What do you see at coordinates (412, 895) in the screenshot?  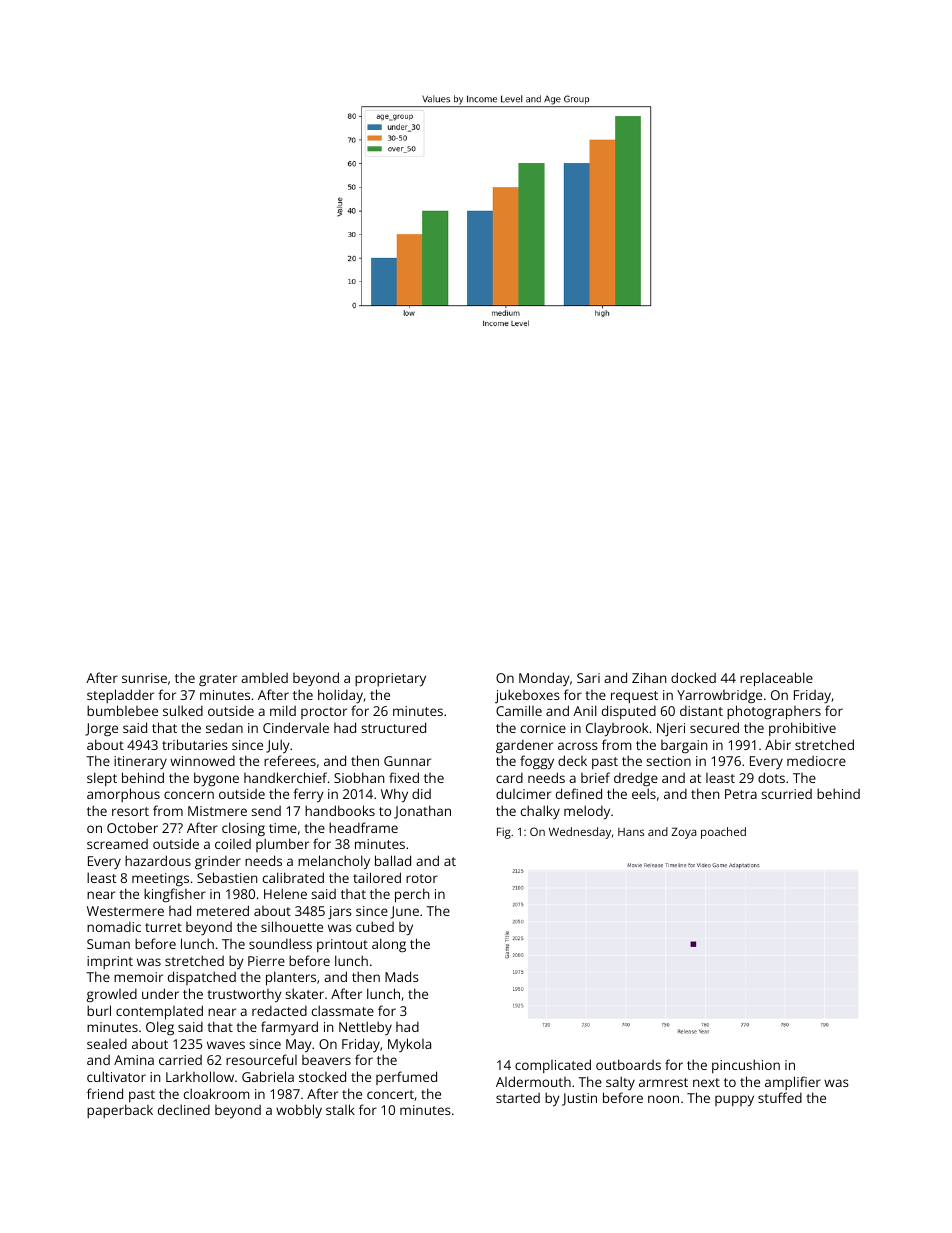 I see `perch` at bounding box center [412, 895].
